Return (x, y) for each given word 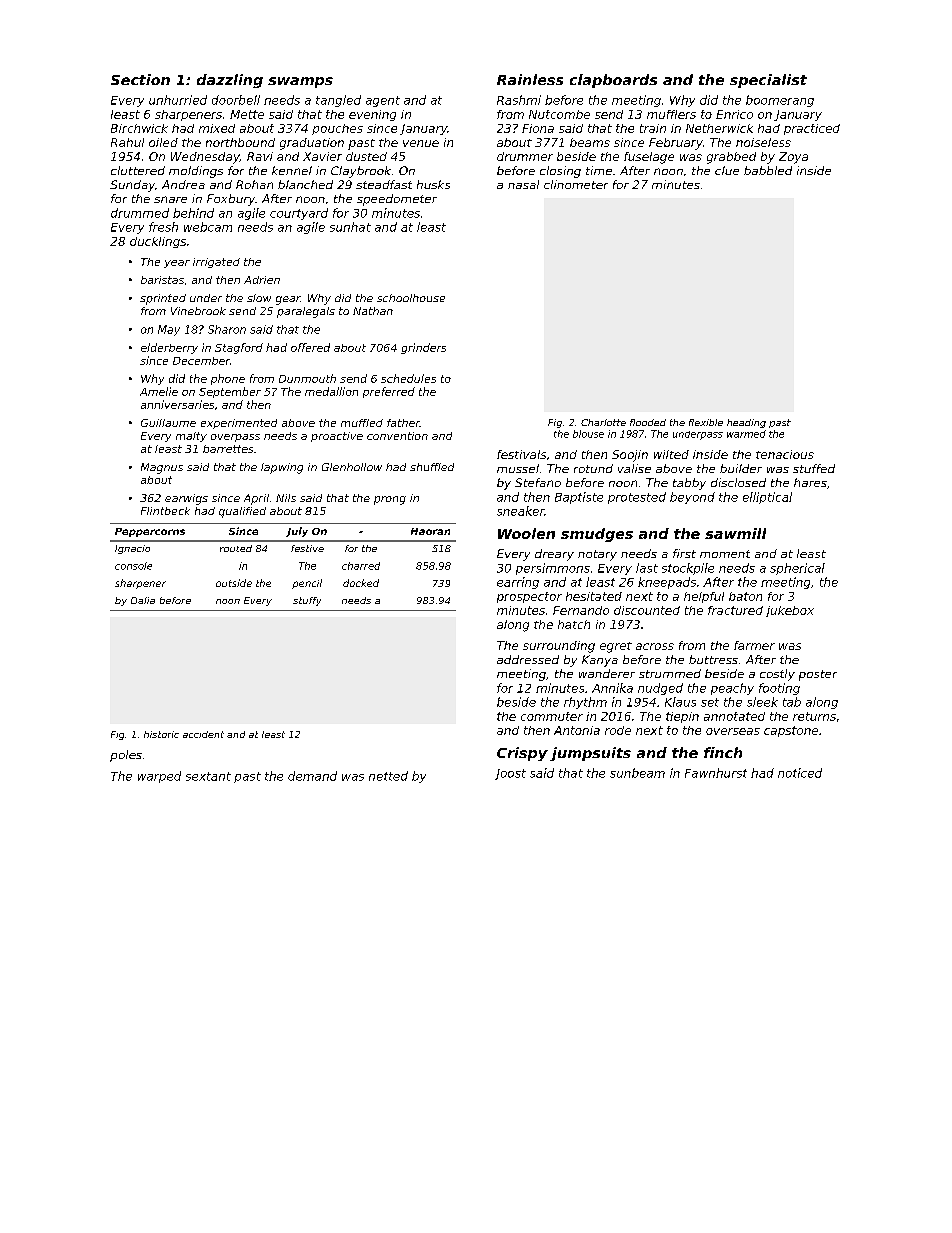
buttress (713, 659)
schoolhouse (411, 298)
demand (312, 776)
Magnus (162, 468)
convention (397, 436)
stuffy (307, 601)
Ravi (260, 156)
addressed (528, 659)
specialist (768, 81)
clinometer (576, 184)
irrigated (216, 263)
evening (372, 115)
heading (746, 423)
